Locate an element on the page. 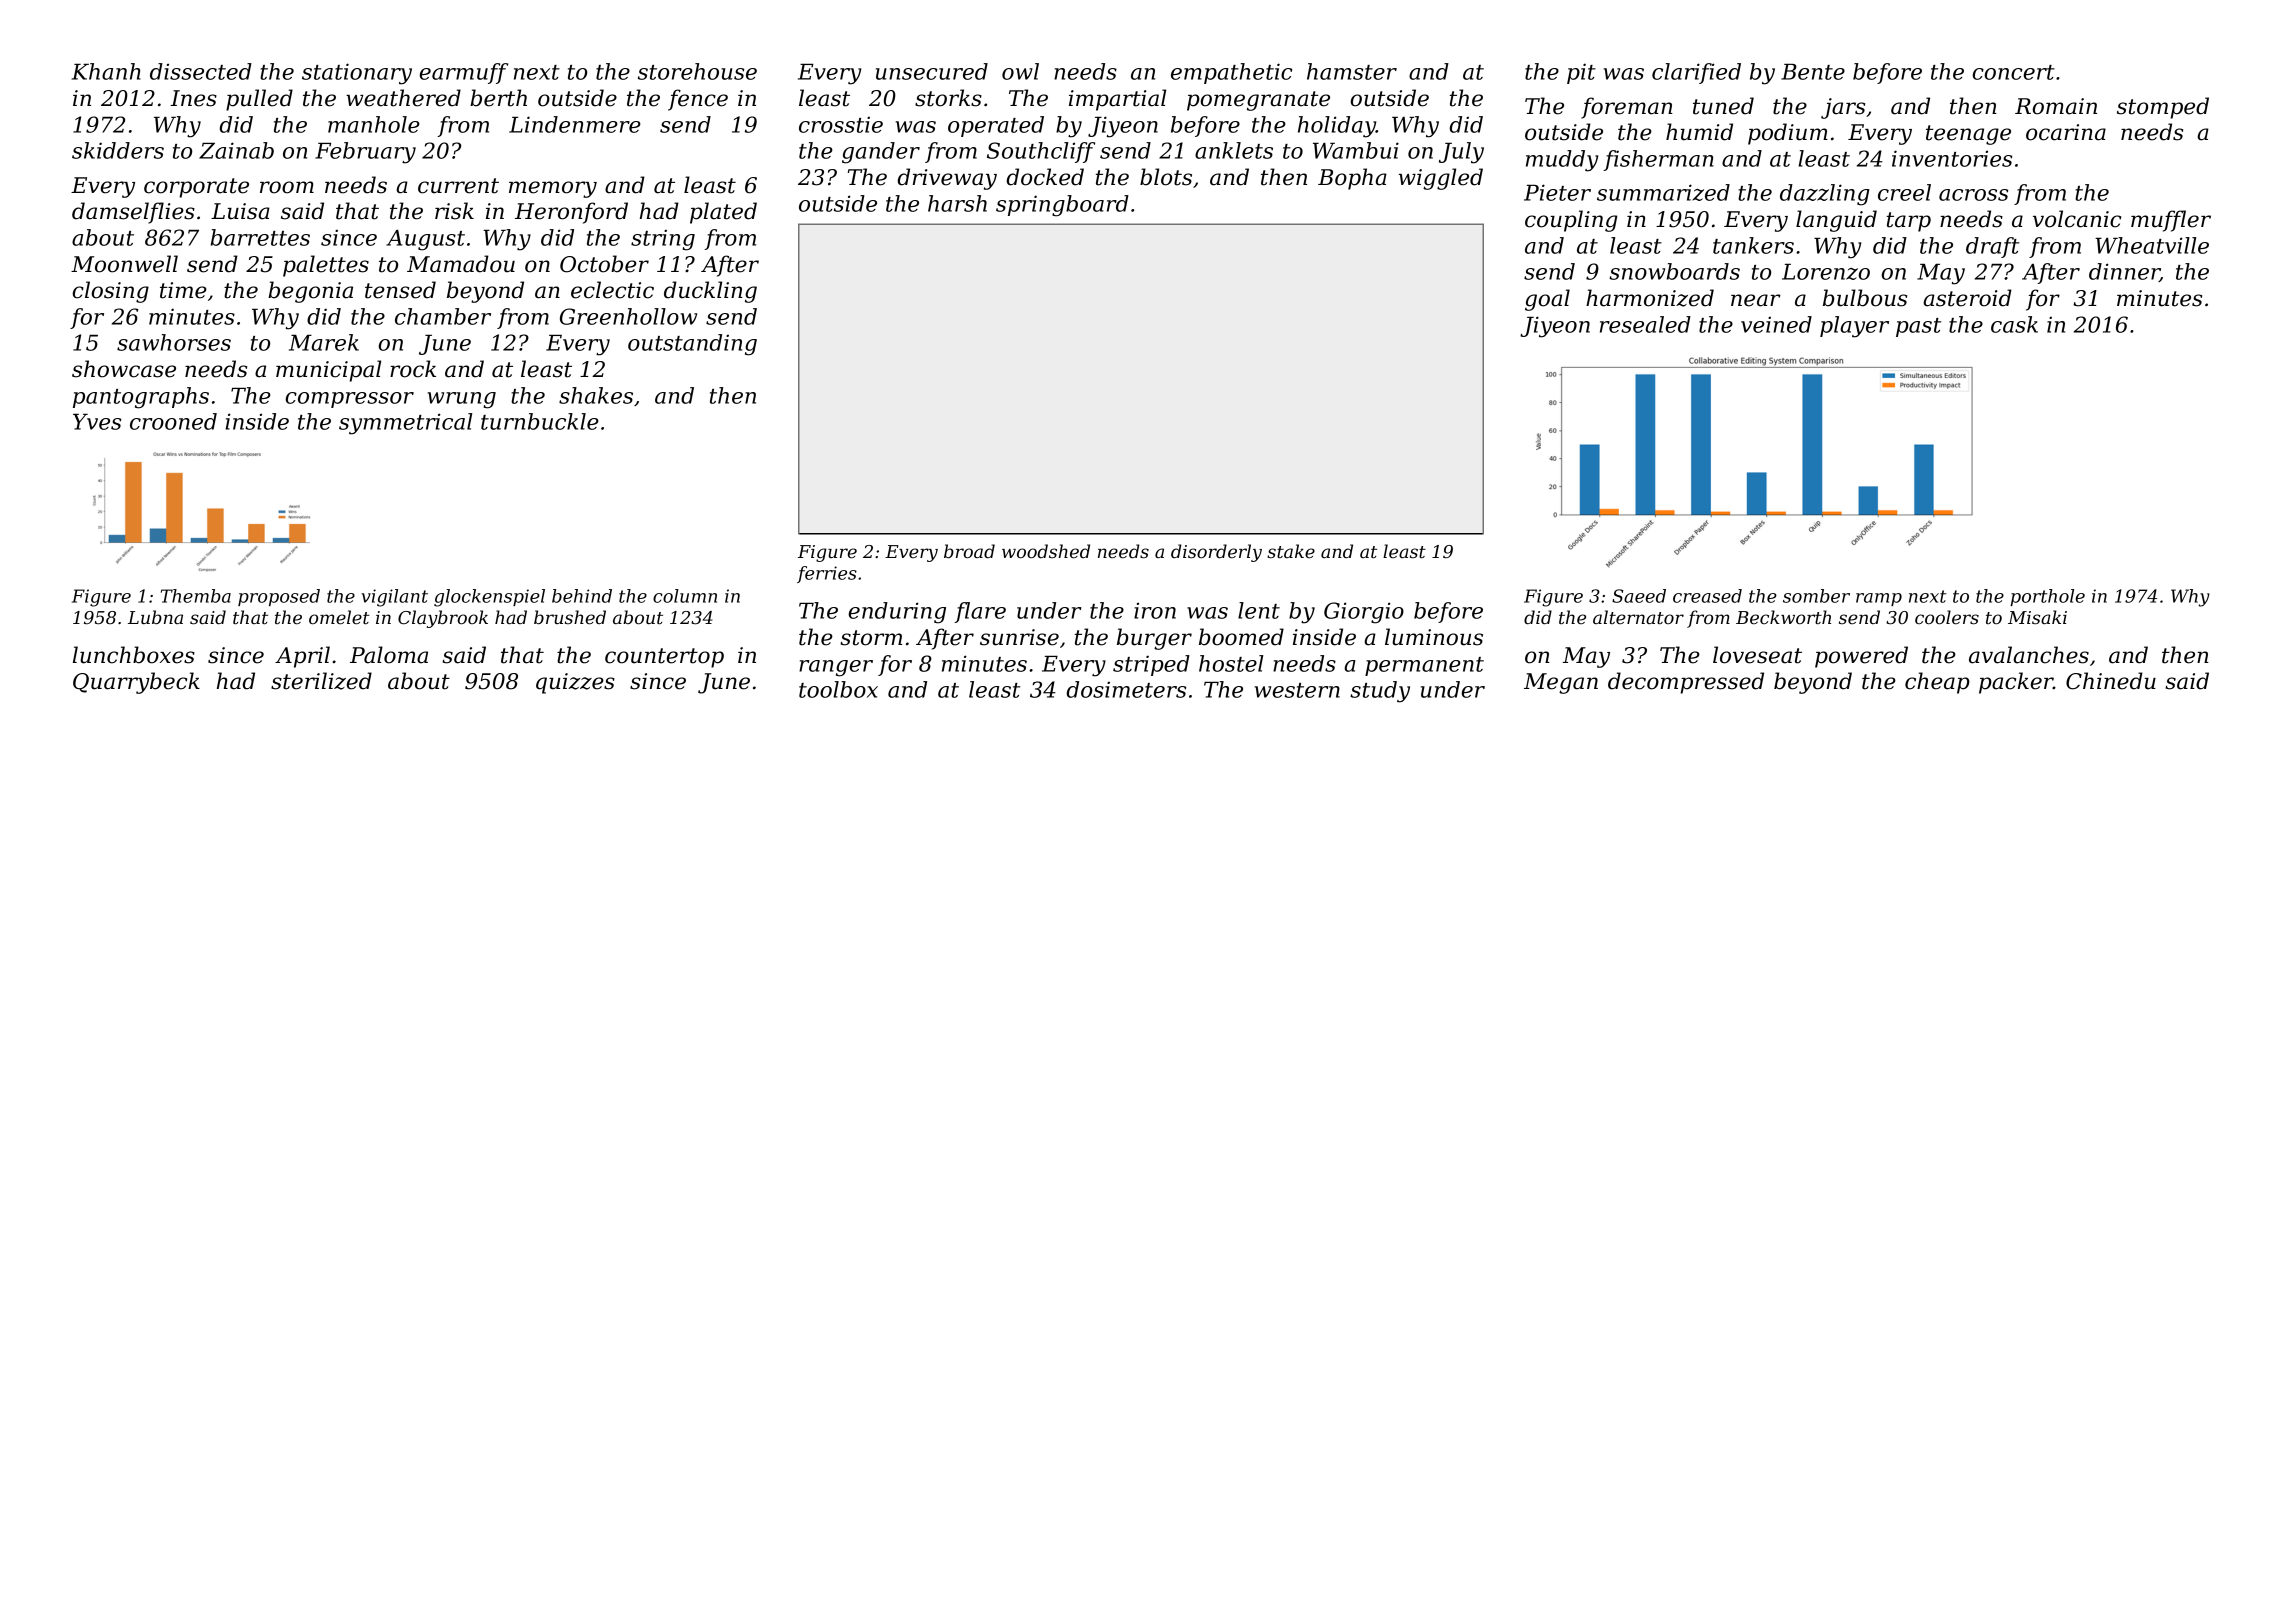  stake is located at coordinates (1291, 551).
